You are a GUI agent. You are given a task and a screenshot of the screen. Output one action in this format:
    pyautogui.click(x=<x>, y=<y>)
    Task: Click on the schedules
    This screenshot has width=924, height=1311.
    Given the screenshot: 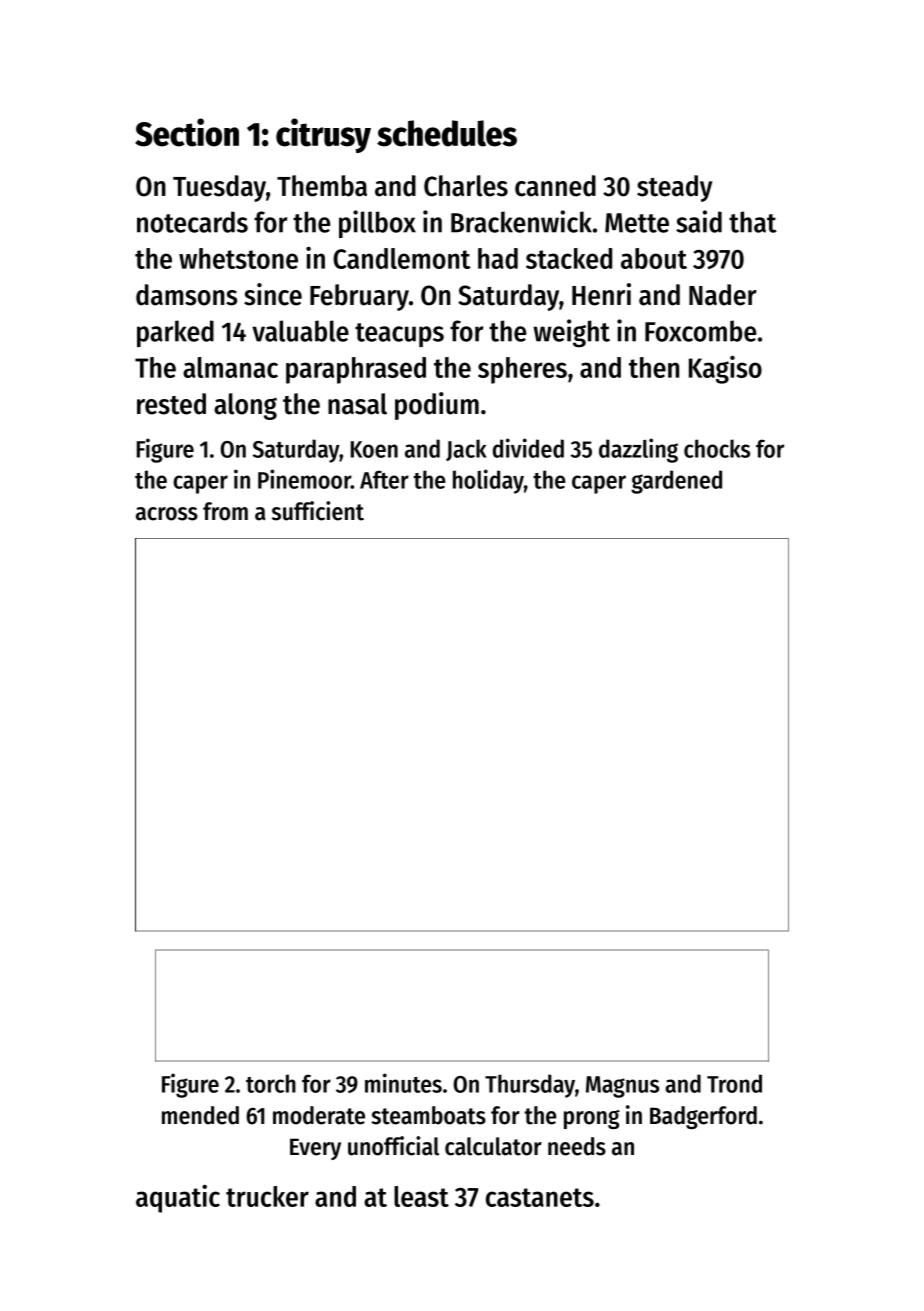 What is the action you would take?
    pyautogui.click(x=447, y=133)
